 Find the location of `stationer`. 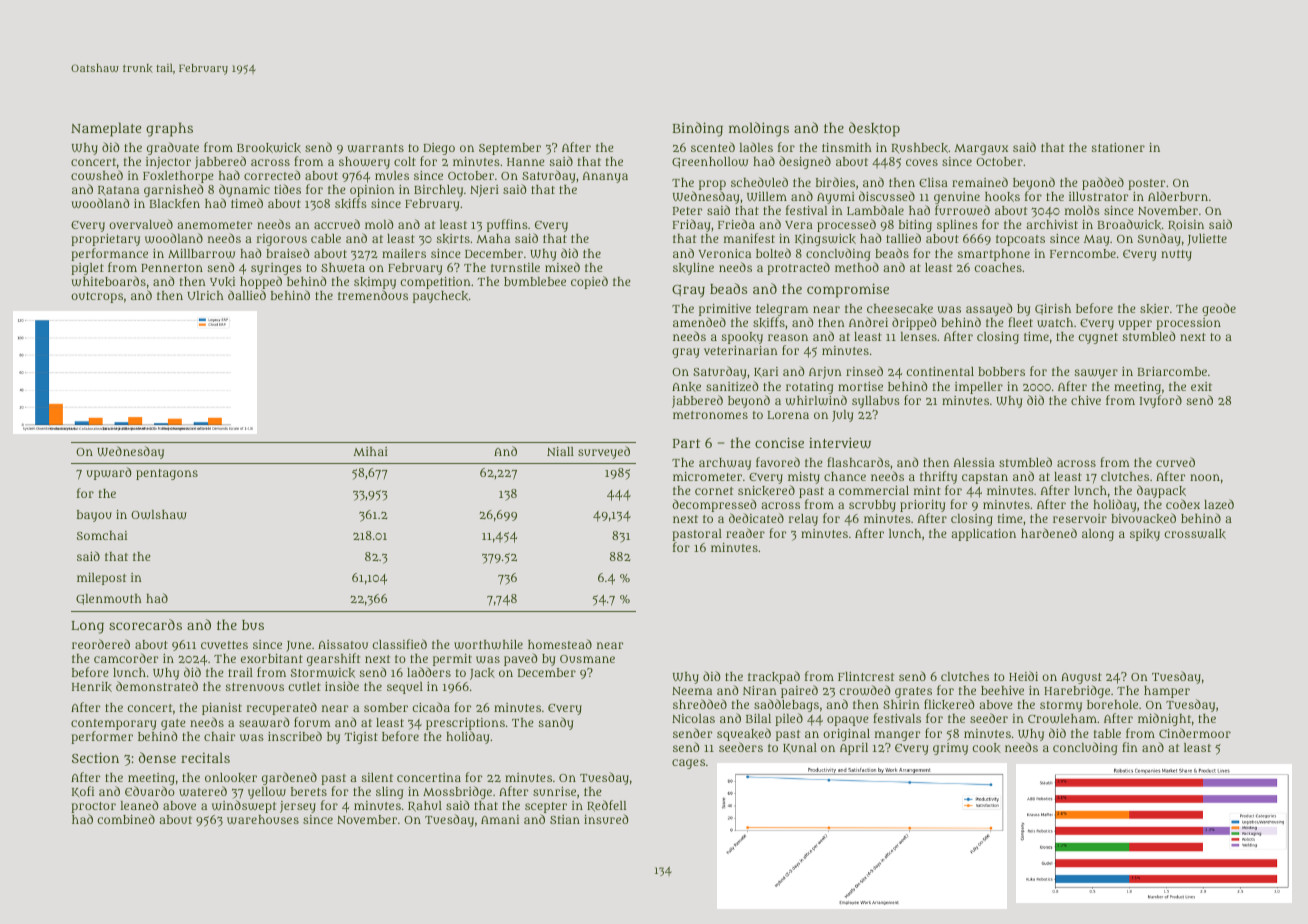

stationer is located at coordinates (1118, 147).
